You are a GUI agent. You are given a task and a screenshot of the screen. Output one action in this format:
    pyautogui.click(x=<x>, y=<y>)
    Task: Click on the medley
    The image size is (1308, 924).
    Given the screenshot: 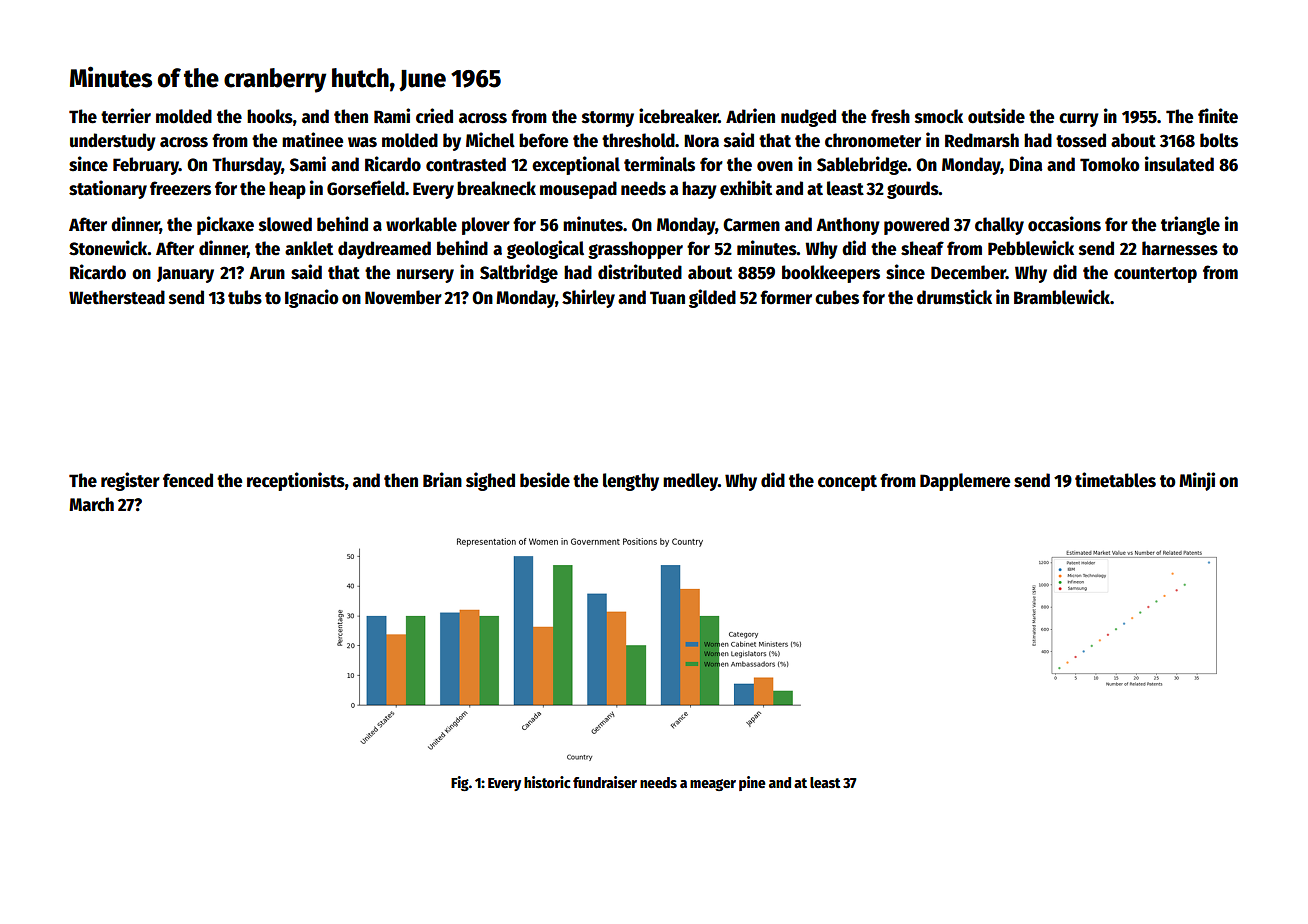 What is the action you would take?
    pyautogui.click(x=690, y=482)
